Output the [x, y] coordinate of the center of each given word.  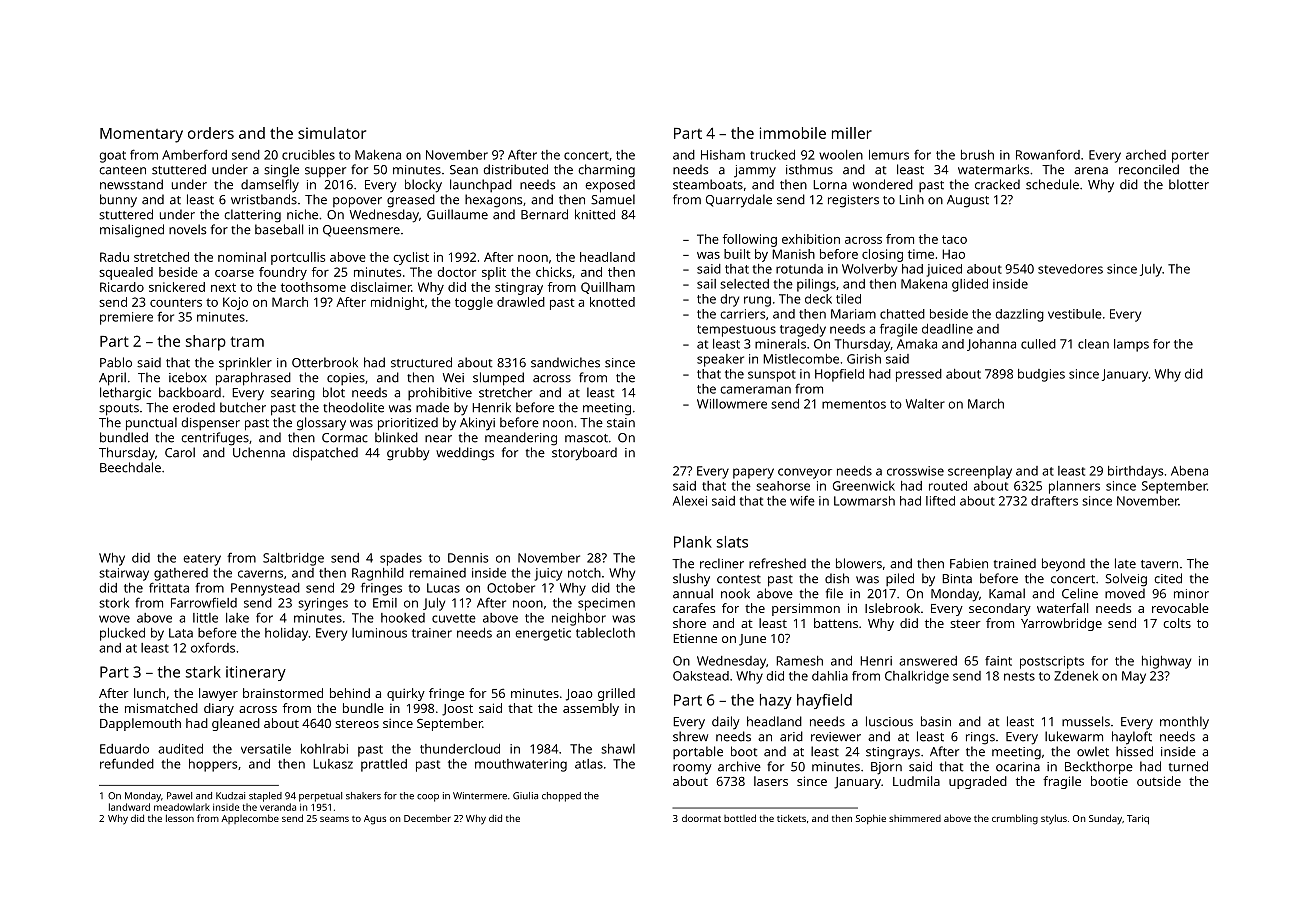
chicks [554, 272]
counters [176, 302]
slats [732, 542]
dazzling [1020, 315]
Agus [375, 820]
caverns [260, 574]
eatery [202, 560]
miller [852, 133]
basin [936, 721]
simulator [332, 133]
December [427, 818]
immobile [793, 133]
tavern [1159, 564]
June [752, 640]
